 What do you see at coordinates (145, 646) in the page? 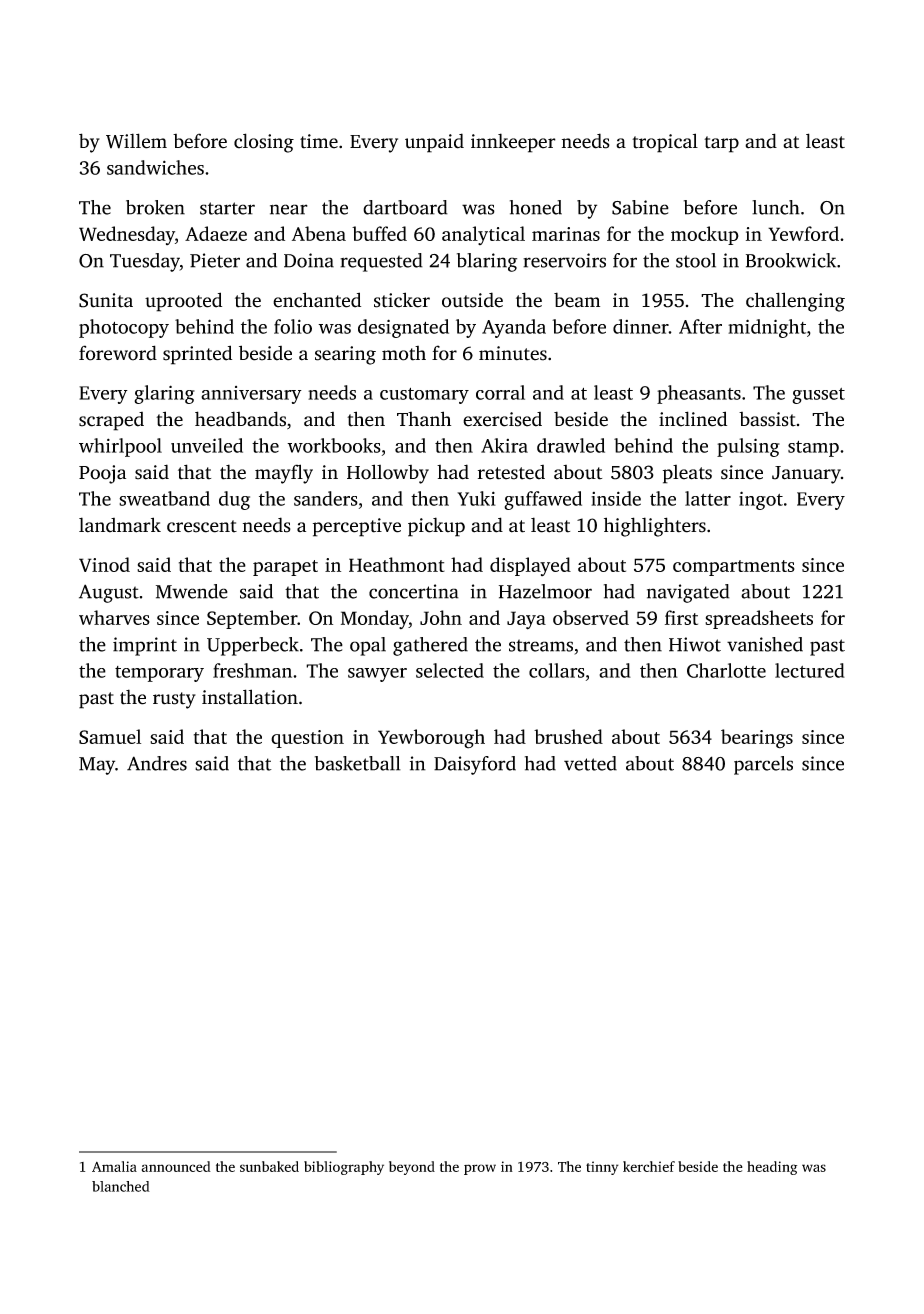
I see `imprint` at bounding box center [145, 646].
